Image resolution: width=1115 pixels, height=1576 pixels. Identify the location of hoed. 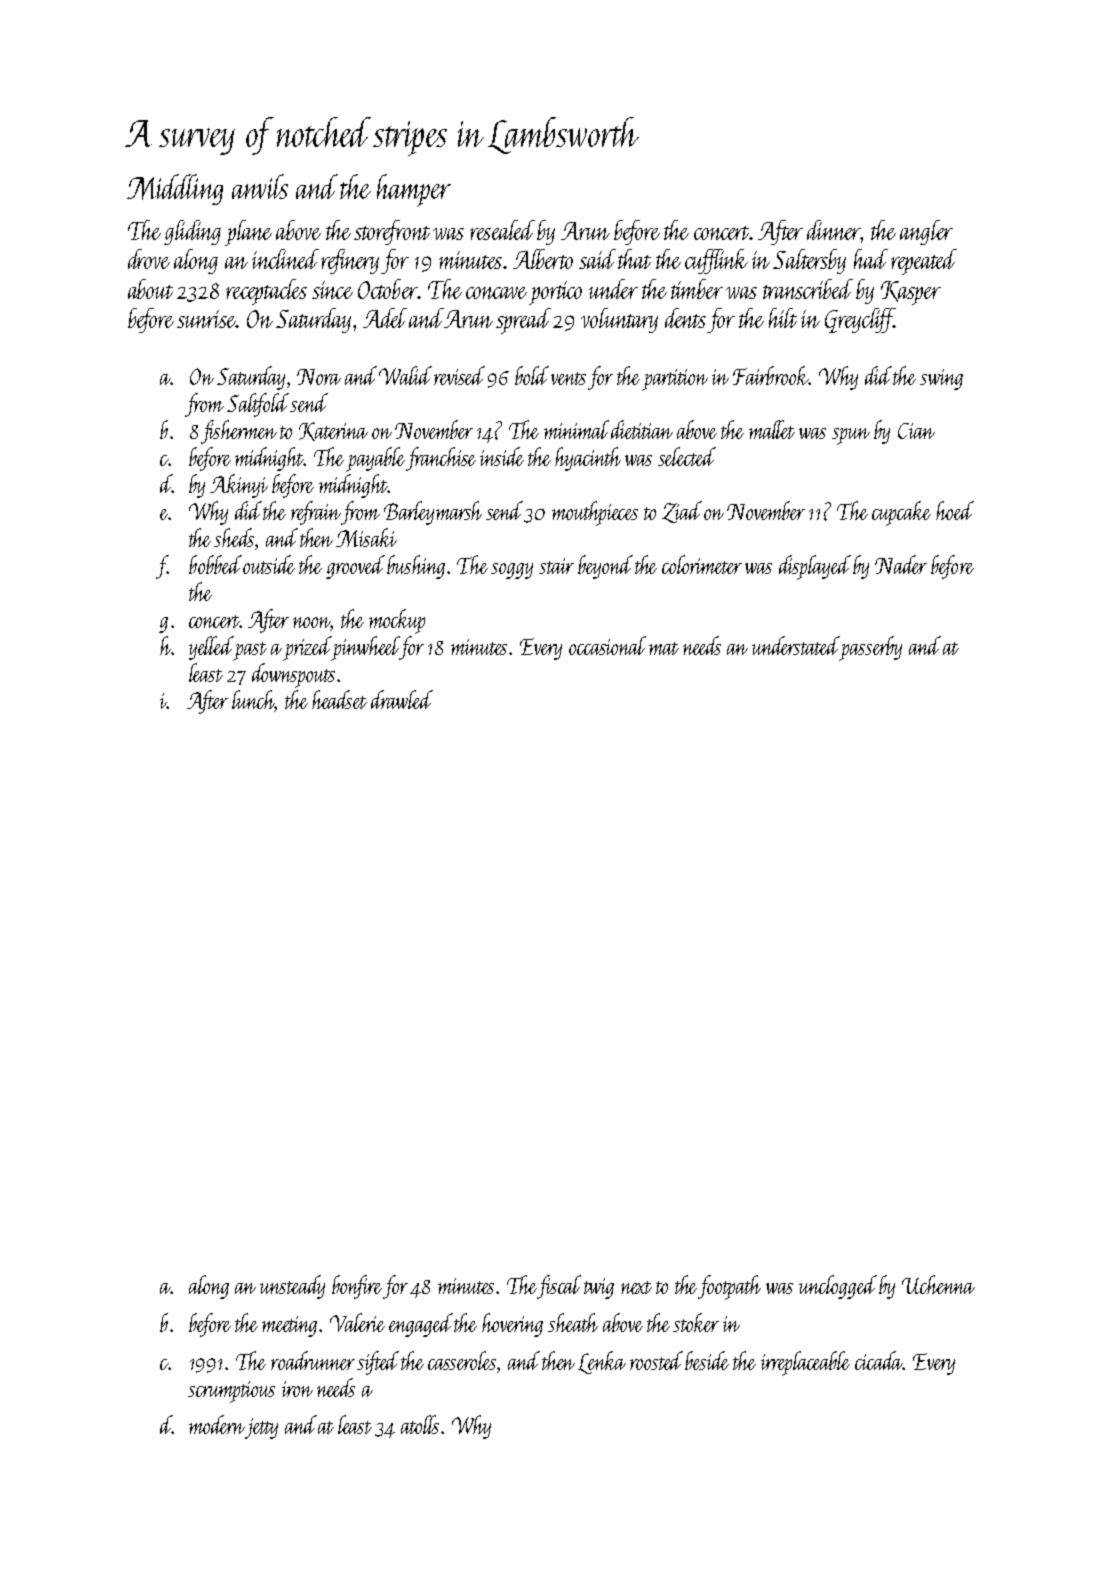
(955, 510).
